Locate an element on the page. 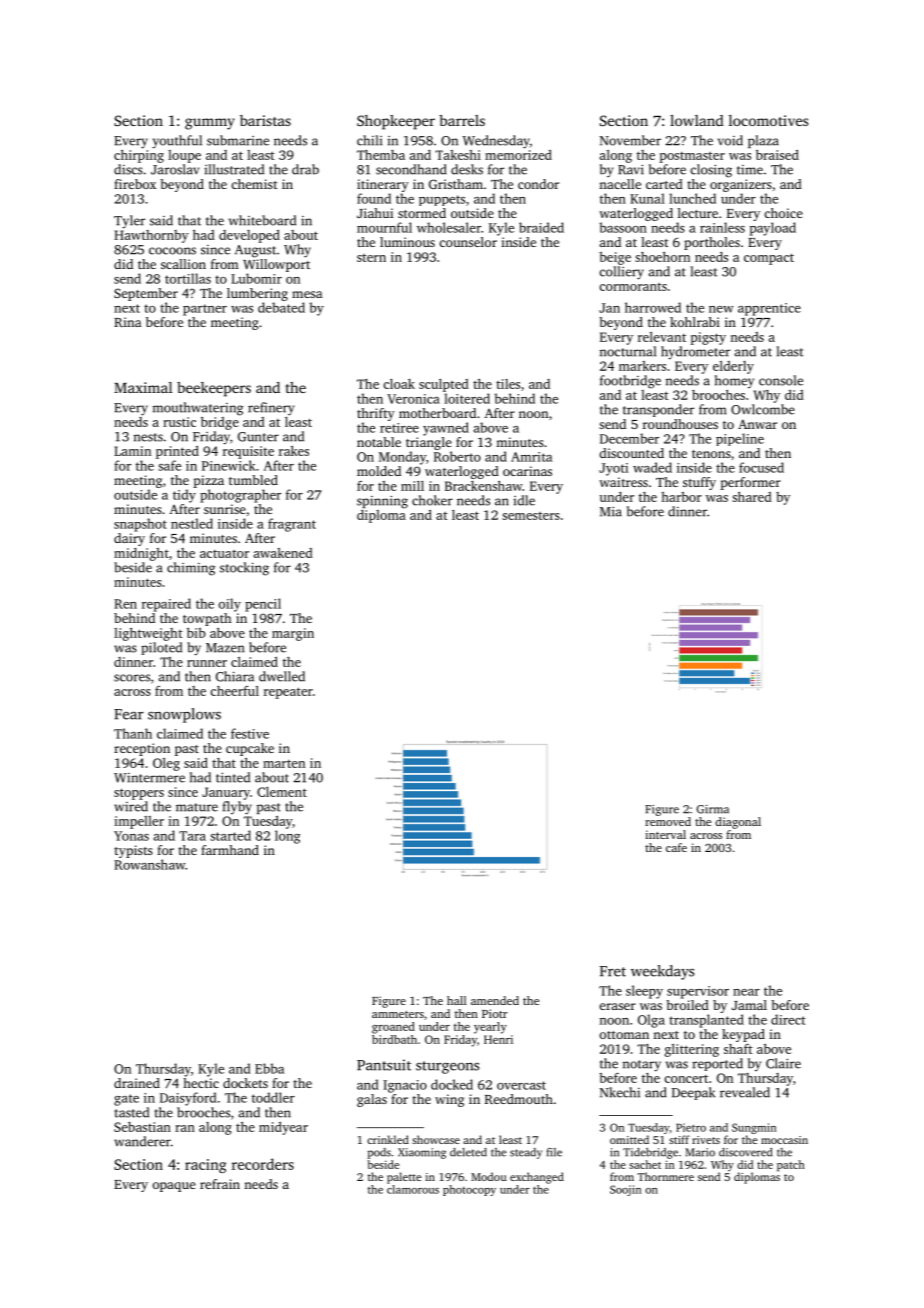 Image resolution: width=924 pixels, height=1308 pixels. lumbering is located at coordinates (257, 294).
